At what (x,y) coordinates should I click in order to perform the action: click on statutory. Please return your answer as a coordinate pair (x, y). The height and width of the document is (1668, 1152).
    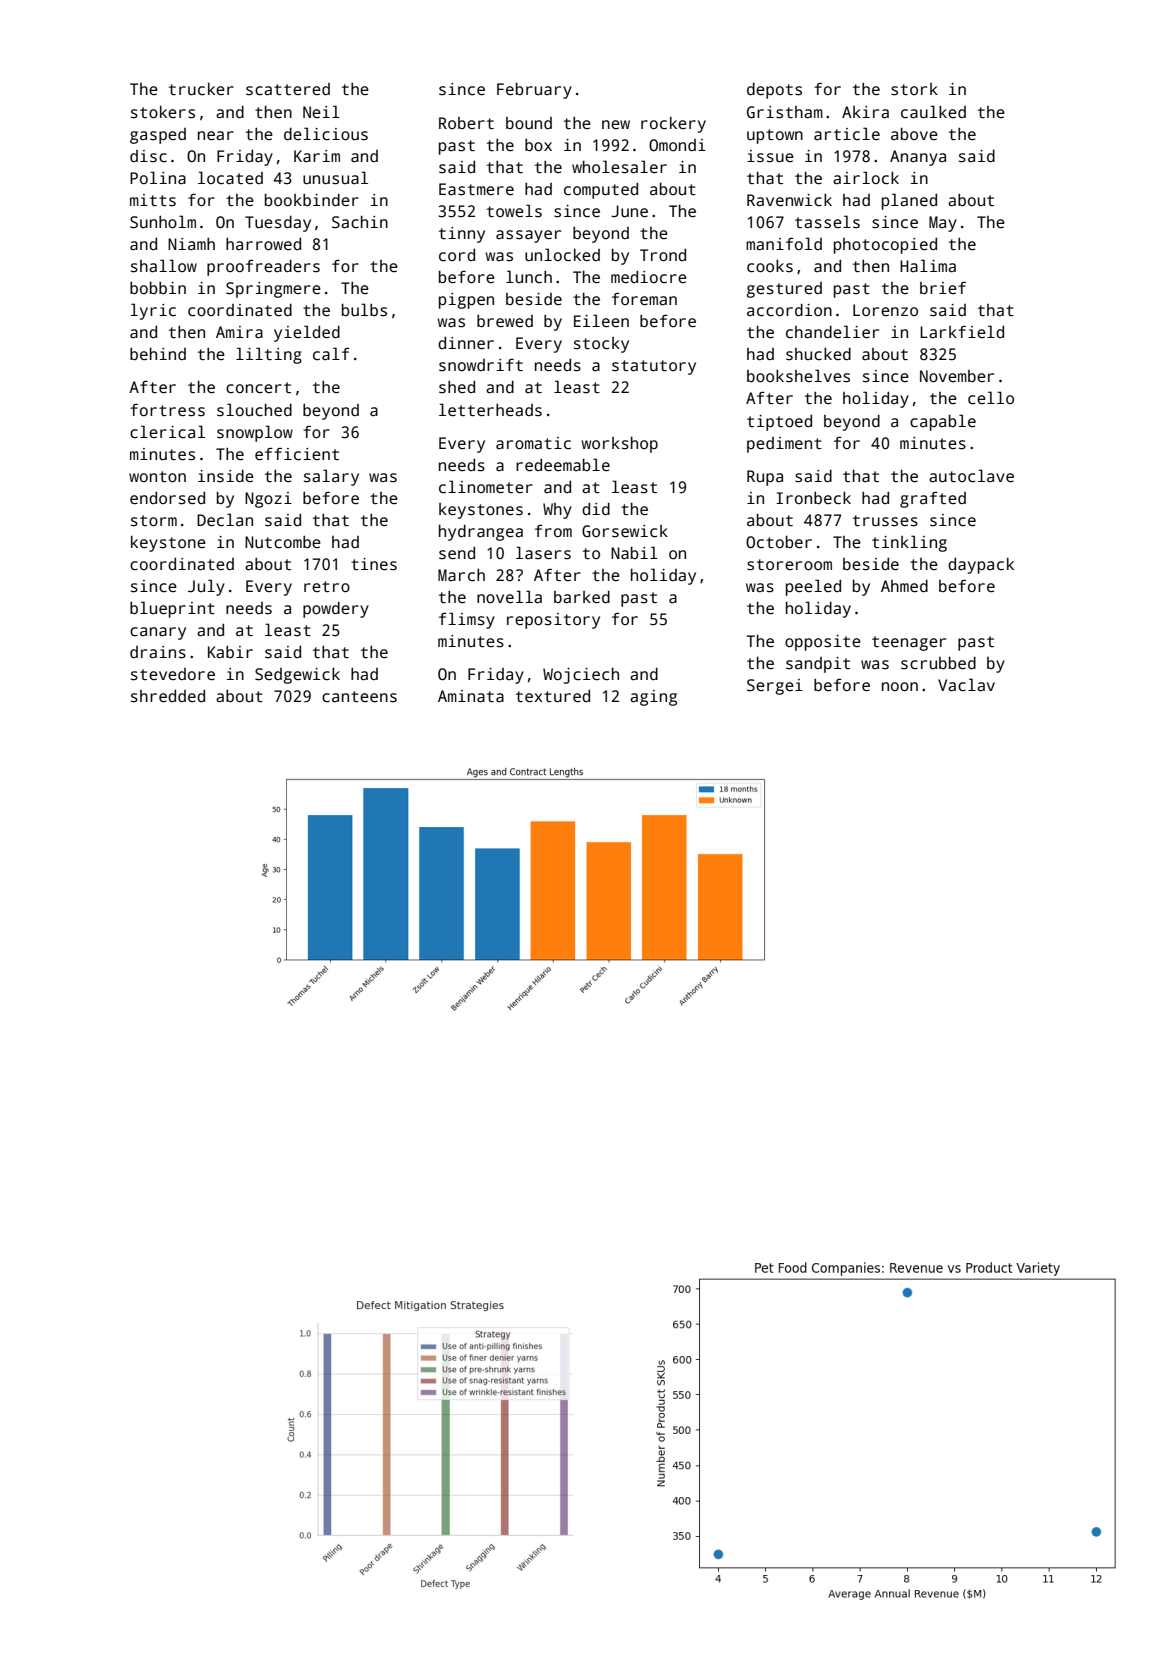
    Looking at the image, I should click on (654, 367).
